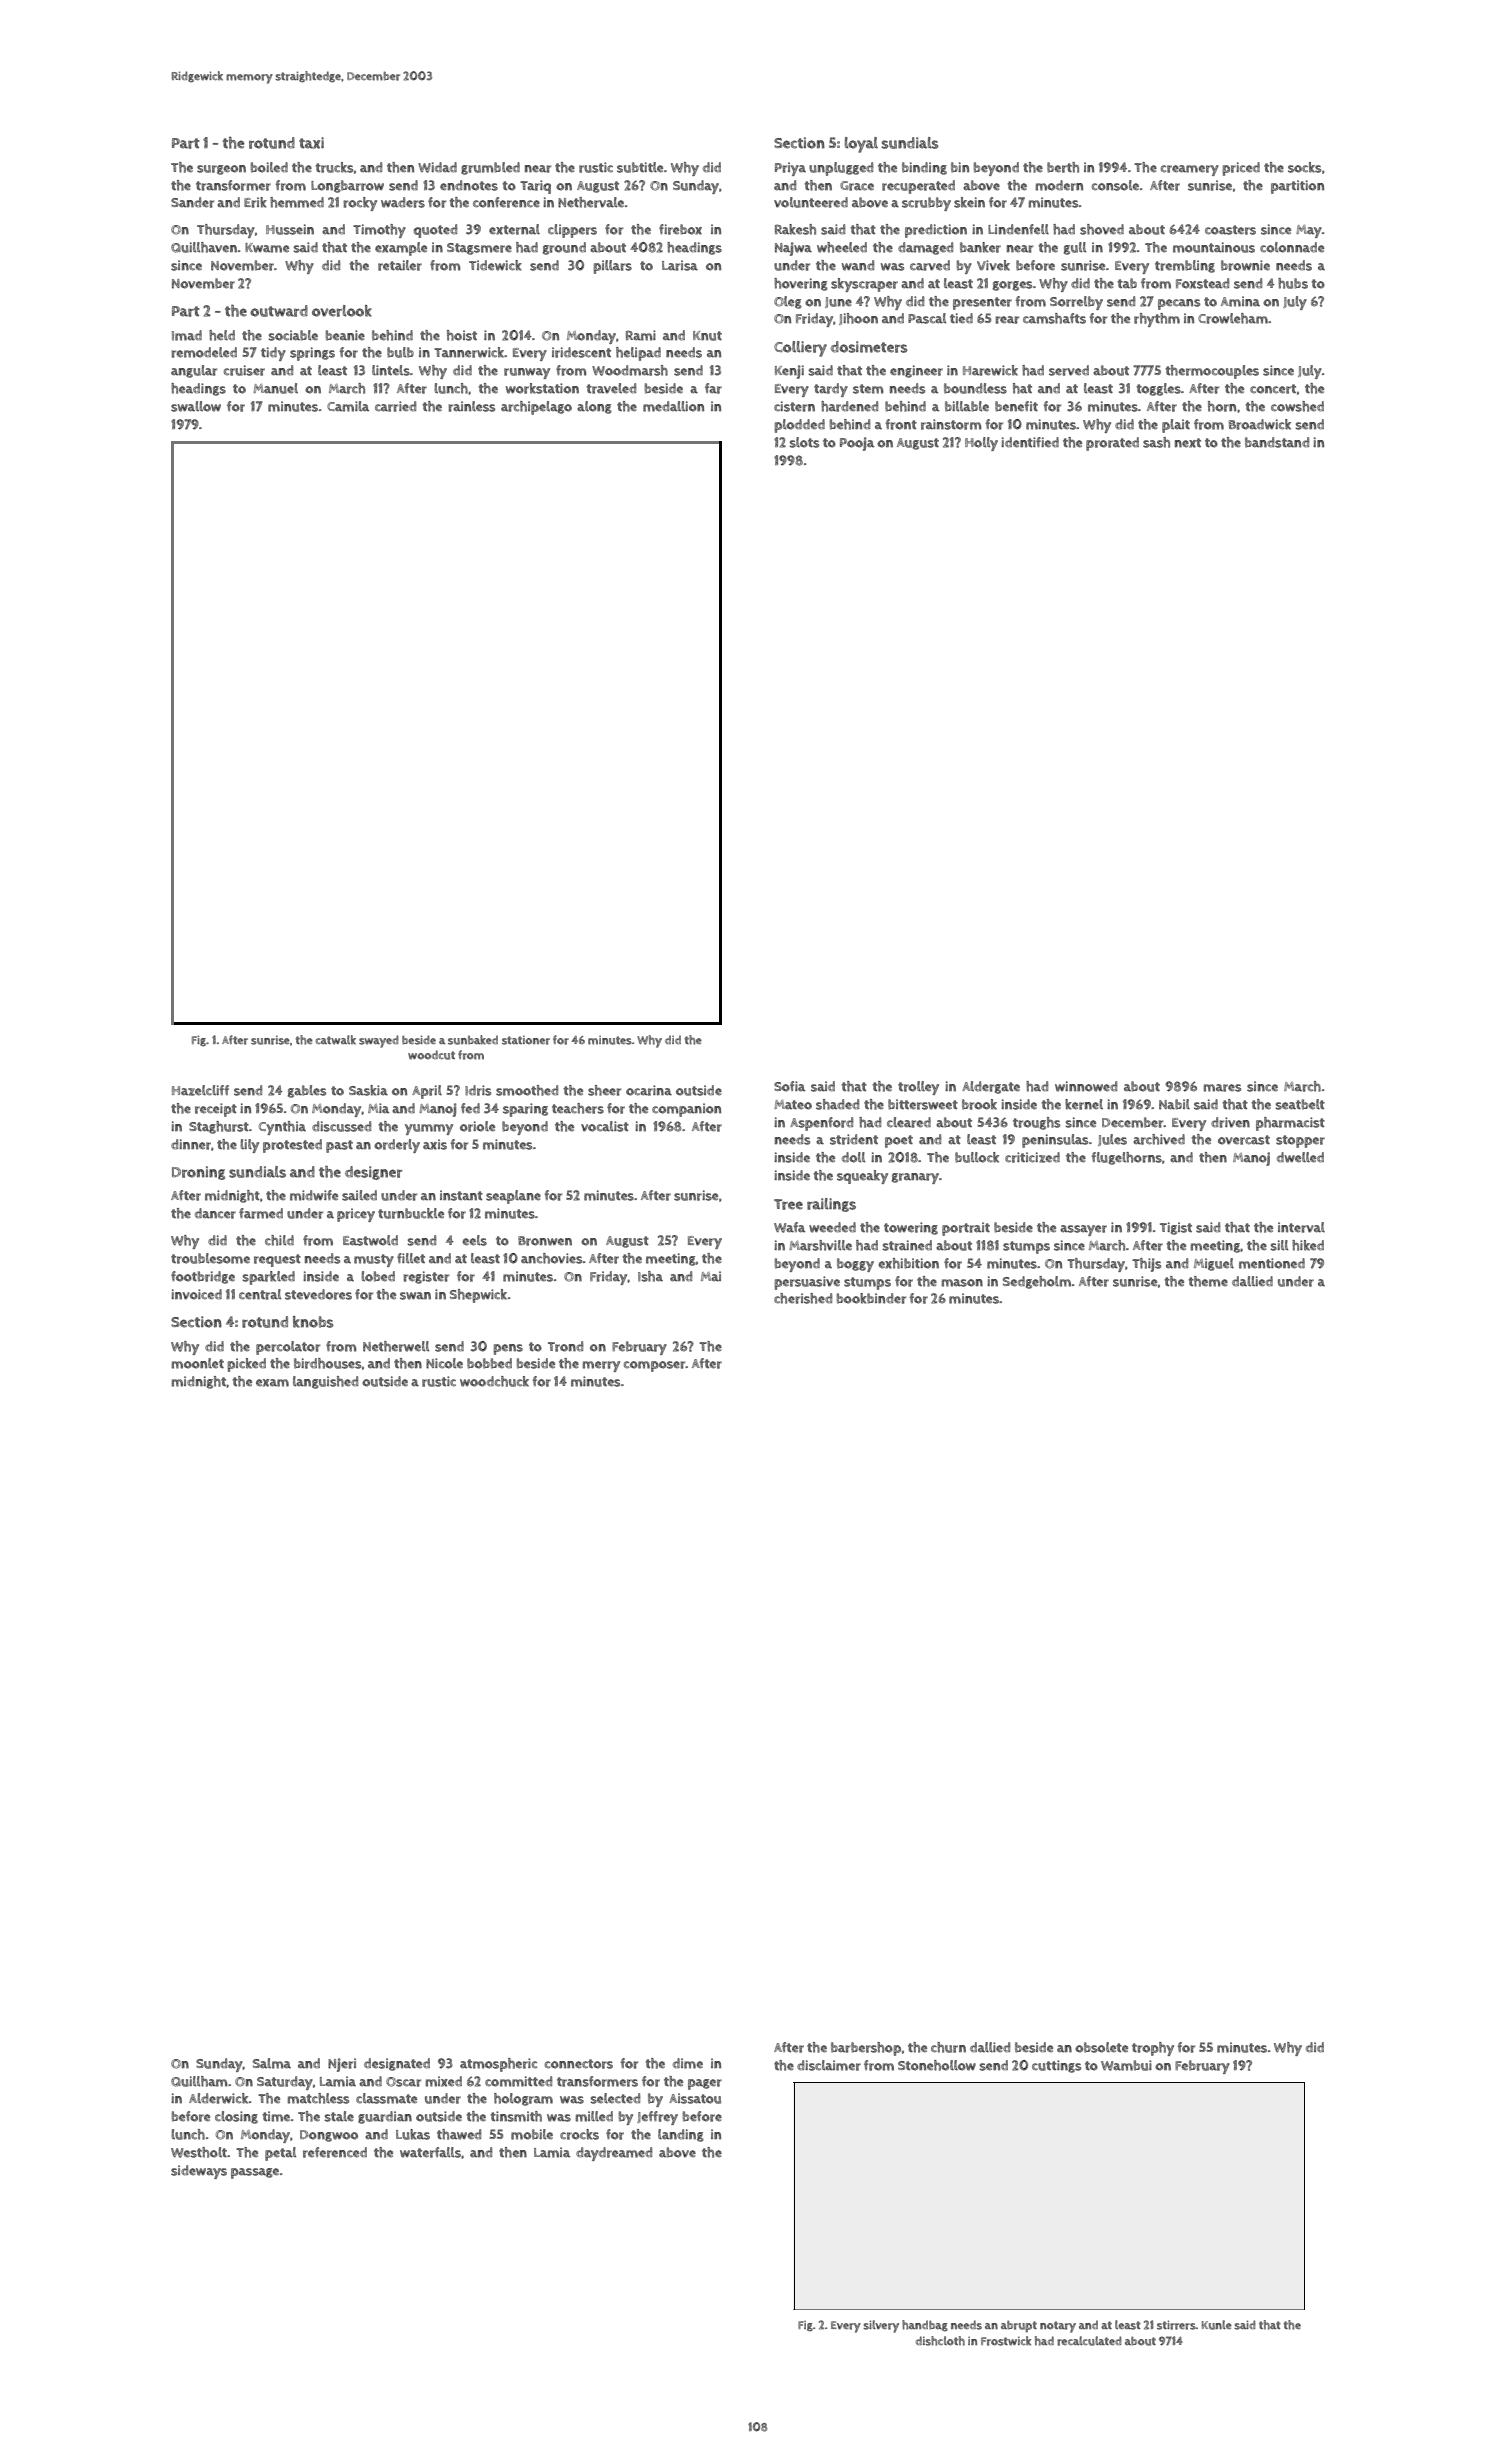 The width and height of the image is (1496, 2464). I want to click on Quillham, so click(199, 2081).
